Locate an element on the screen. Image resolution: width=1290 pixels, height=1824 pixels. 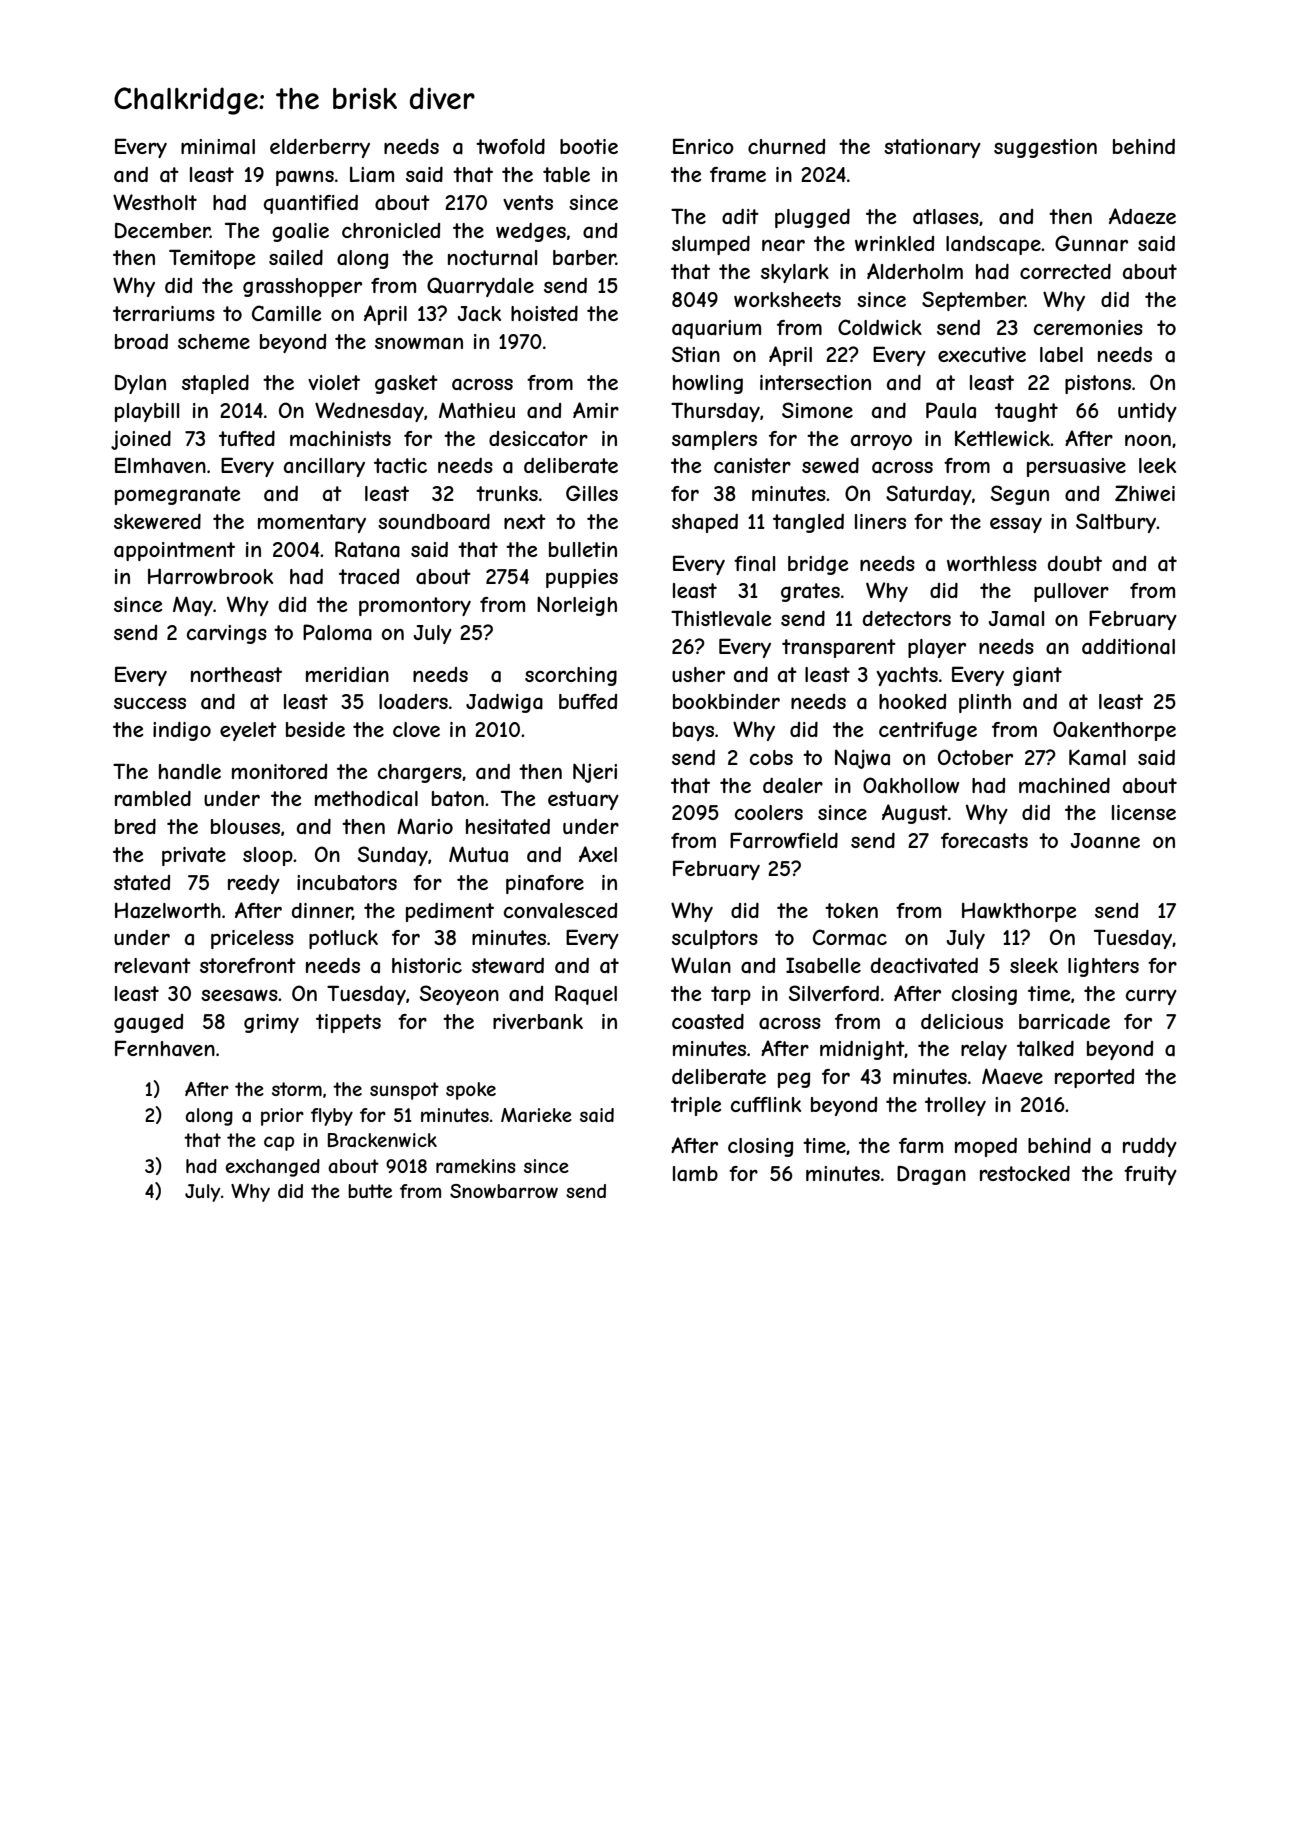
elderberry is located at coordinates (320, 148).
